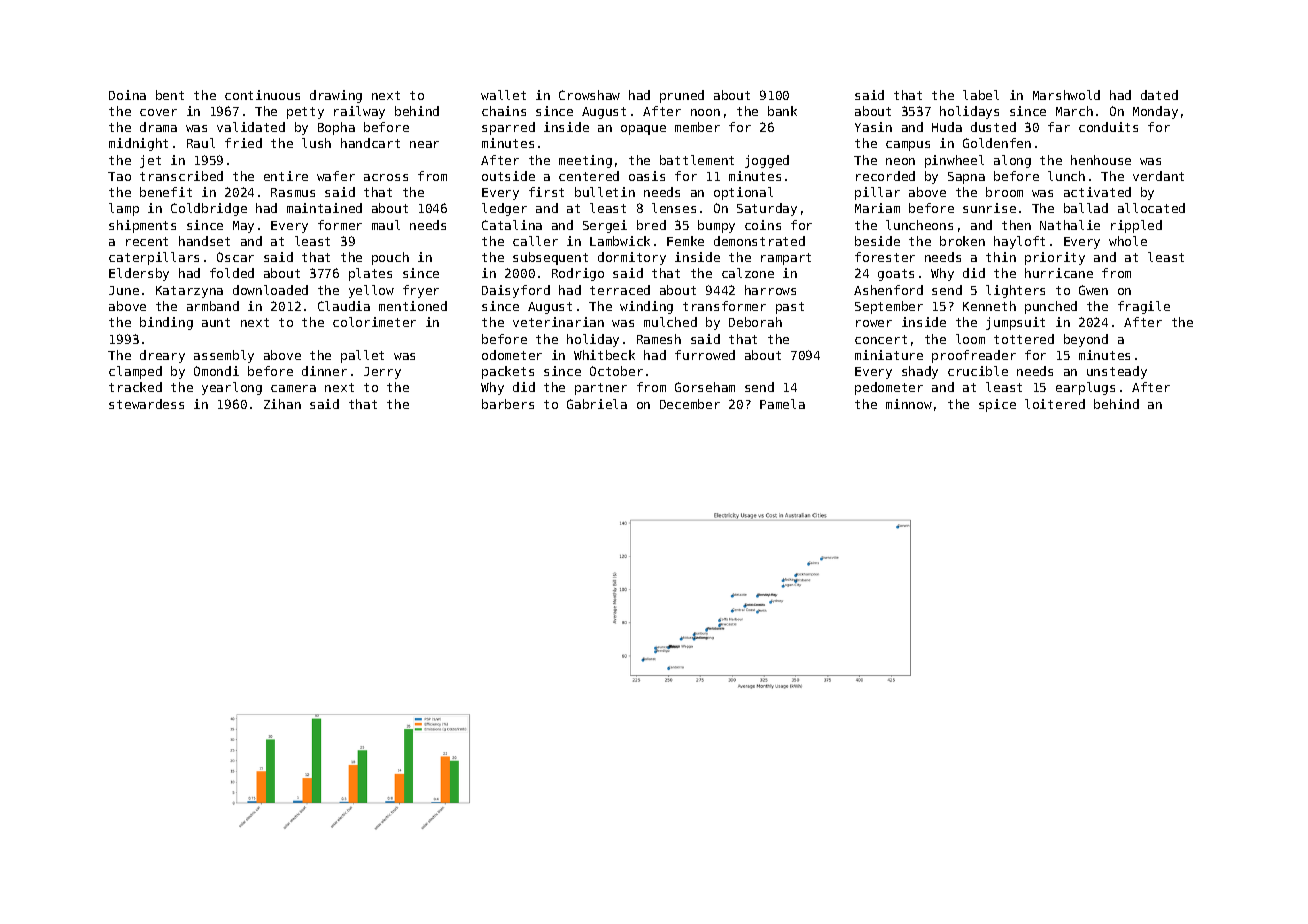 This page has height=924, width=1308. What do you see at coordinates (1108, 127) in the page?
I see `conduits` at bounding box center [1108, 127].
